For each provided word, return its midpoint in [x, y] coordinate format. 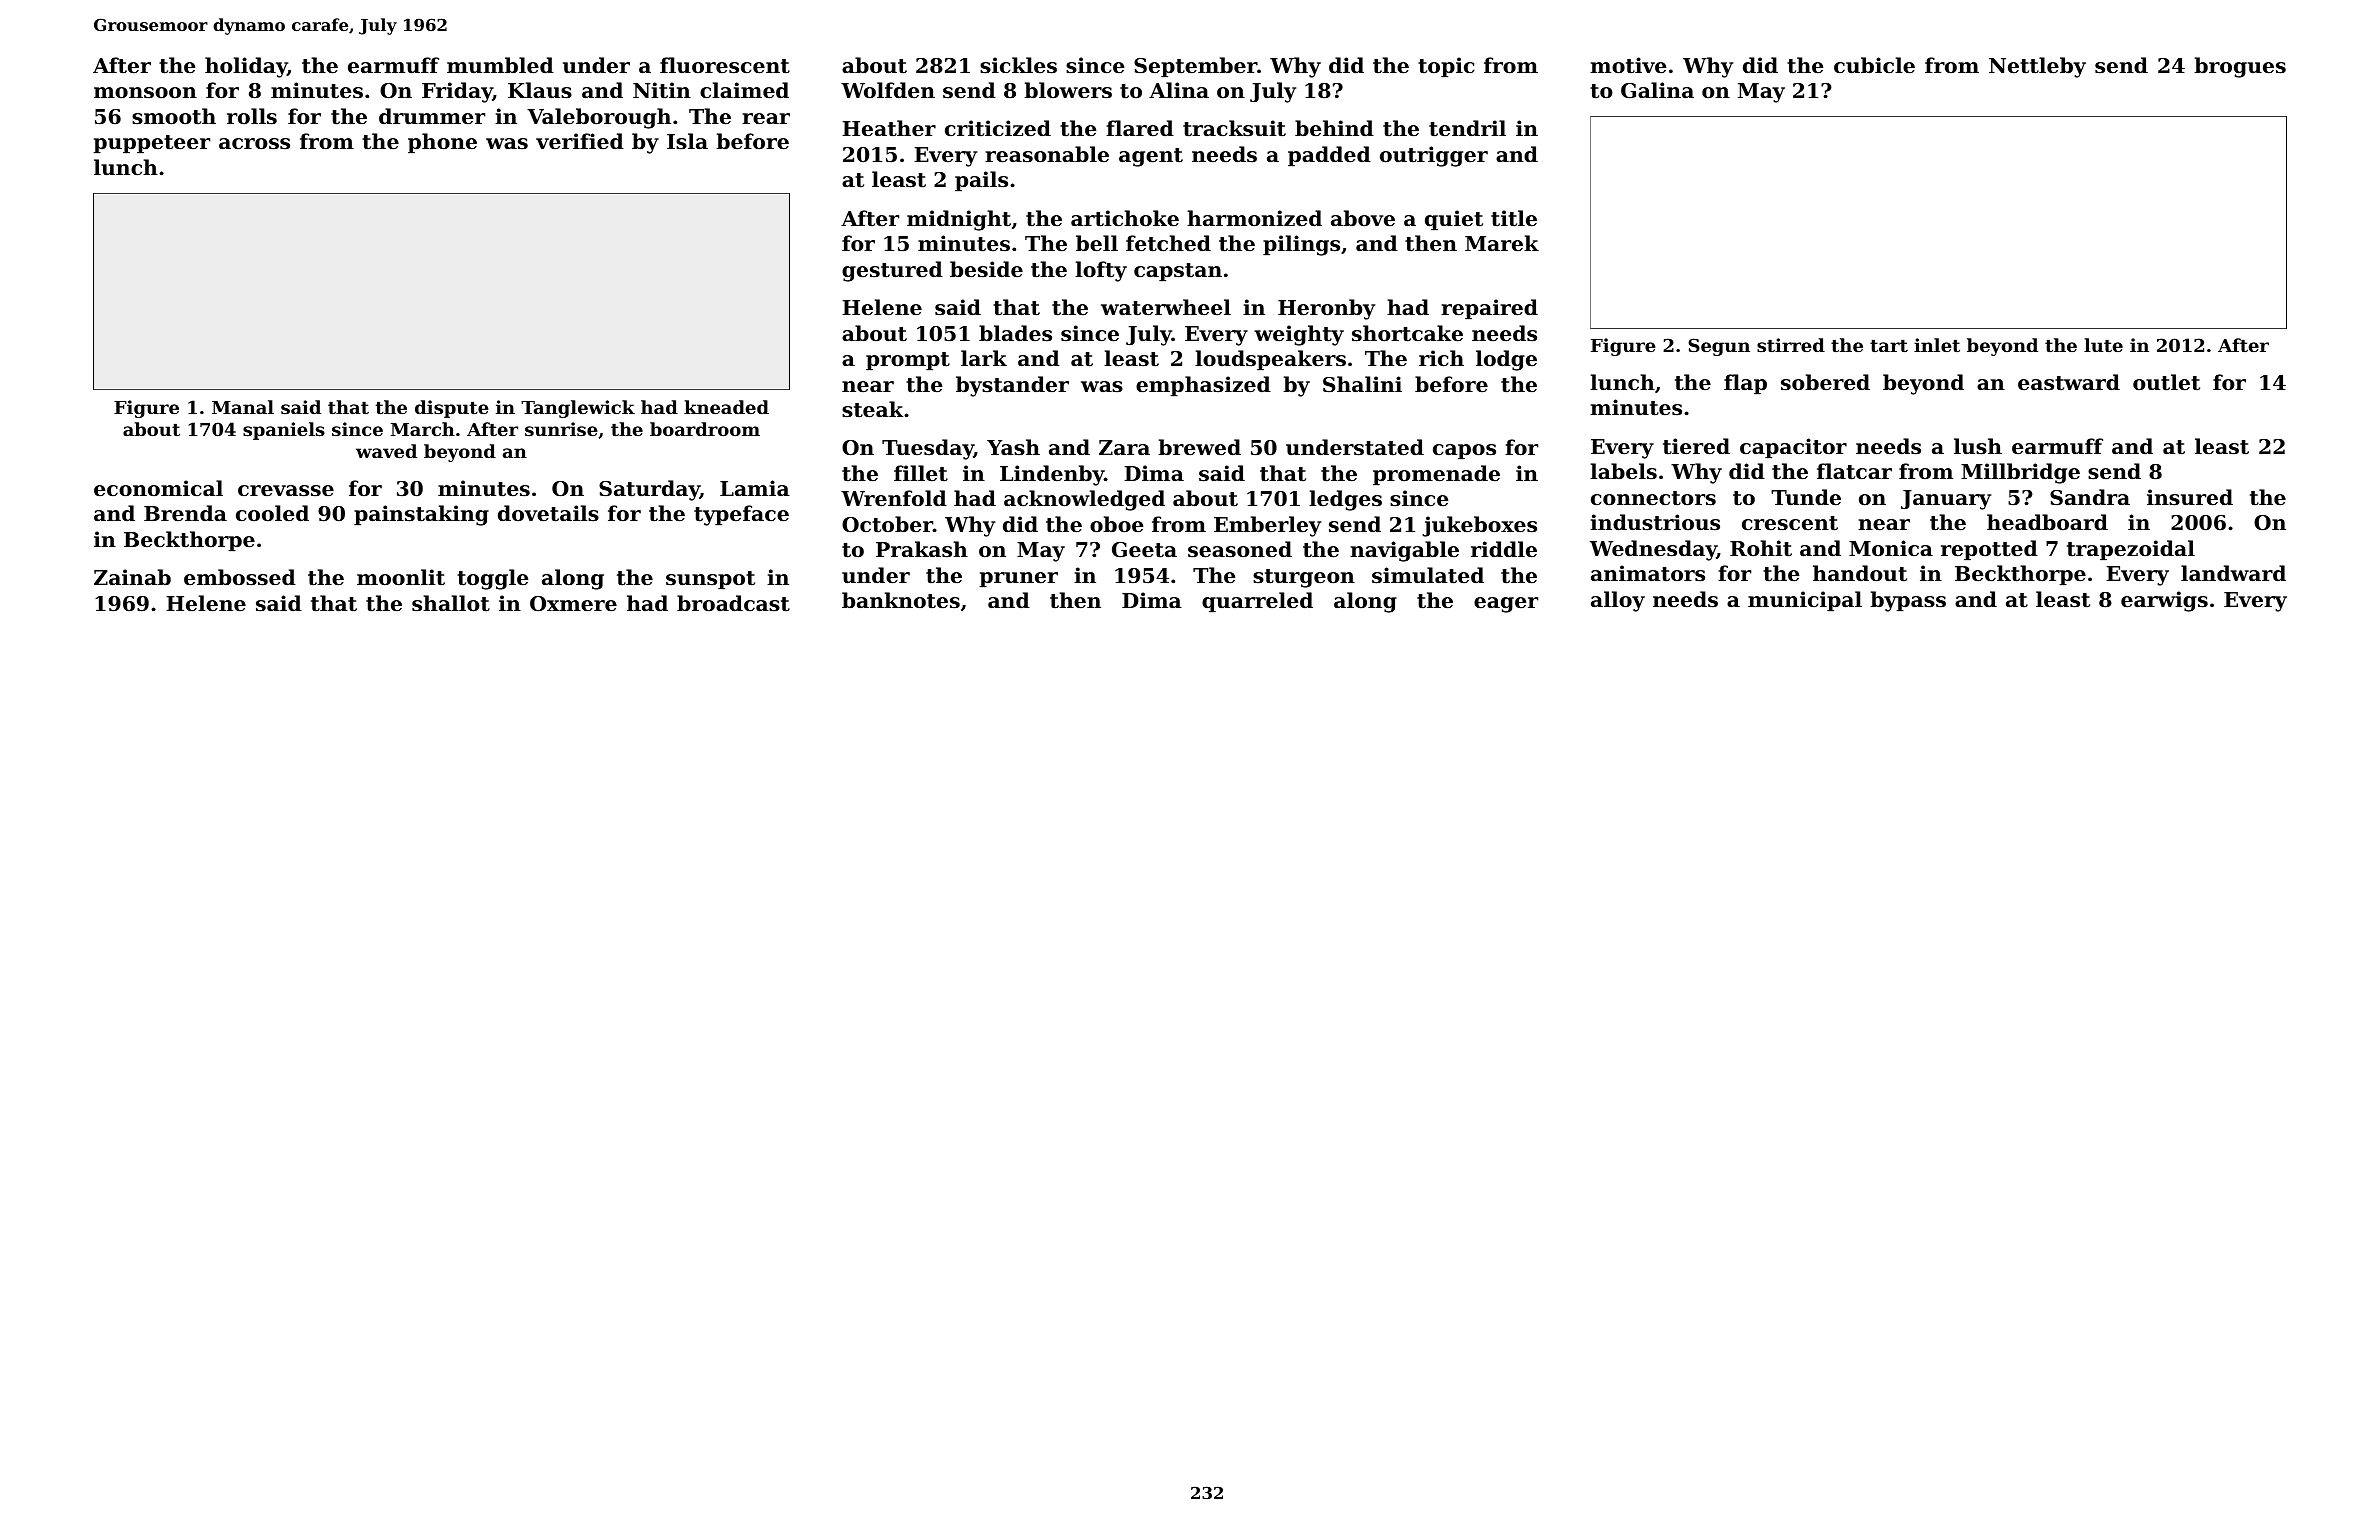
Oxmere [573, 604]
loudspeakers [1270, 360]
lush [1978, 446]
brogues [2240, 67]
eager [1506, 605]
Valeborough [599, 118]
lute [2103, 345]
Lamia [755, 488]
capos [1464, 452]
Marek [1502, 243]
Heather [889, 128]
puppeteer [151, 144]
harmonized [1254, 218]
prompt [908, 361]
